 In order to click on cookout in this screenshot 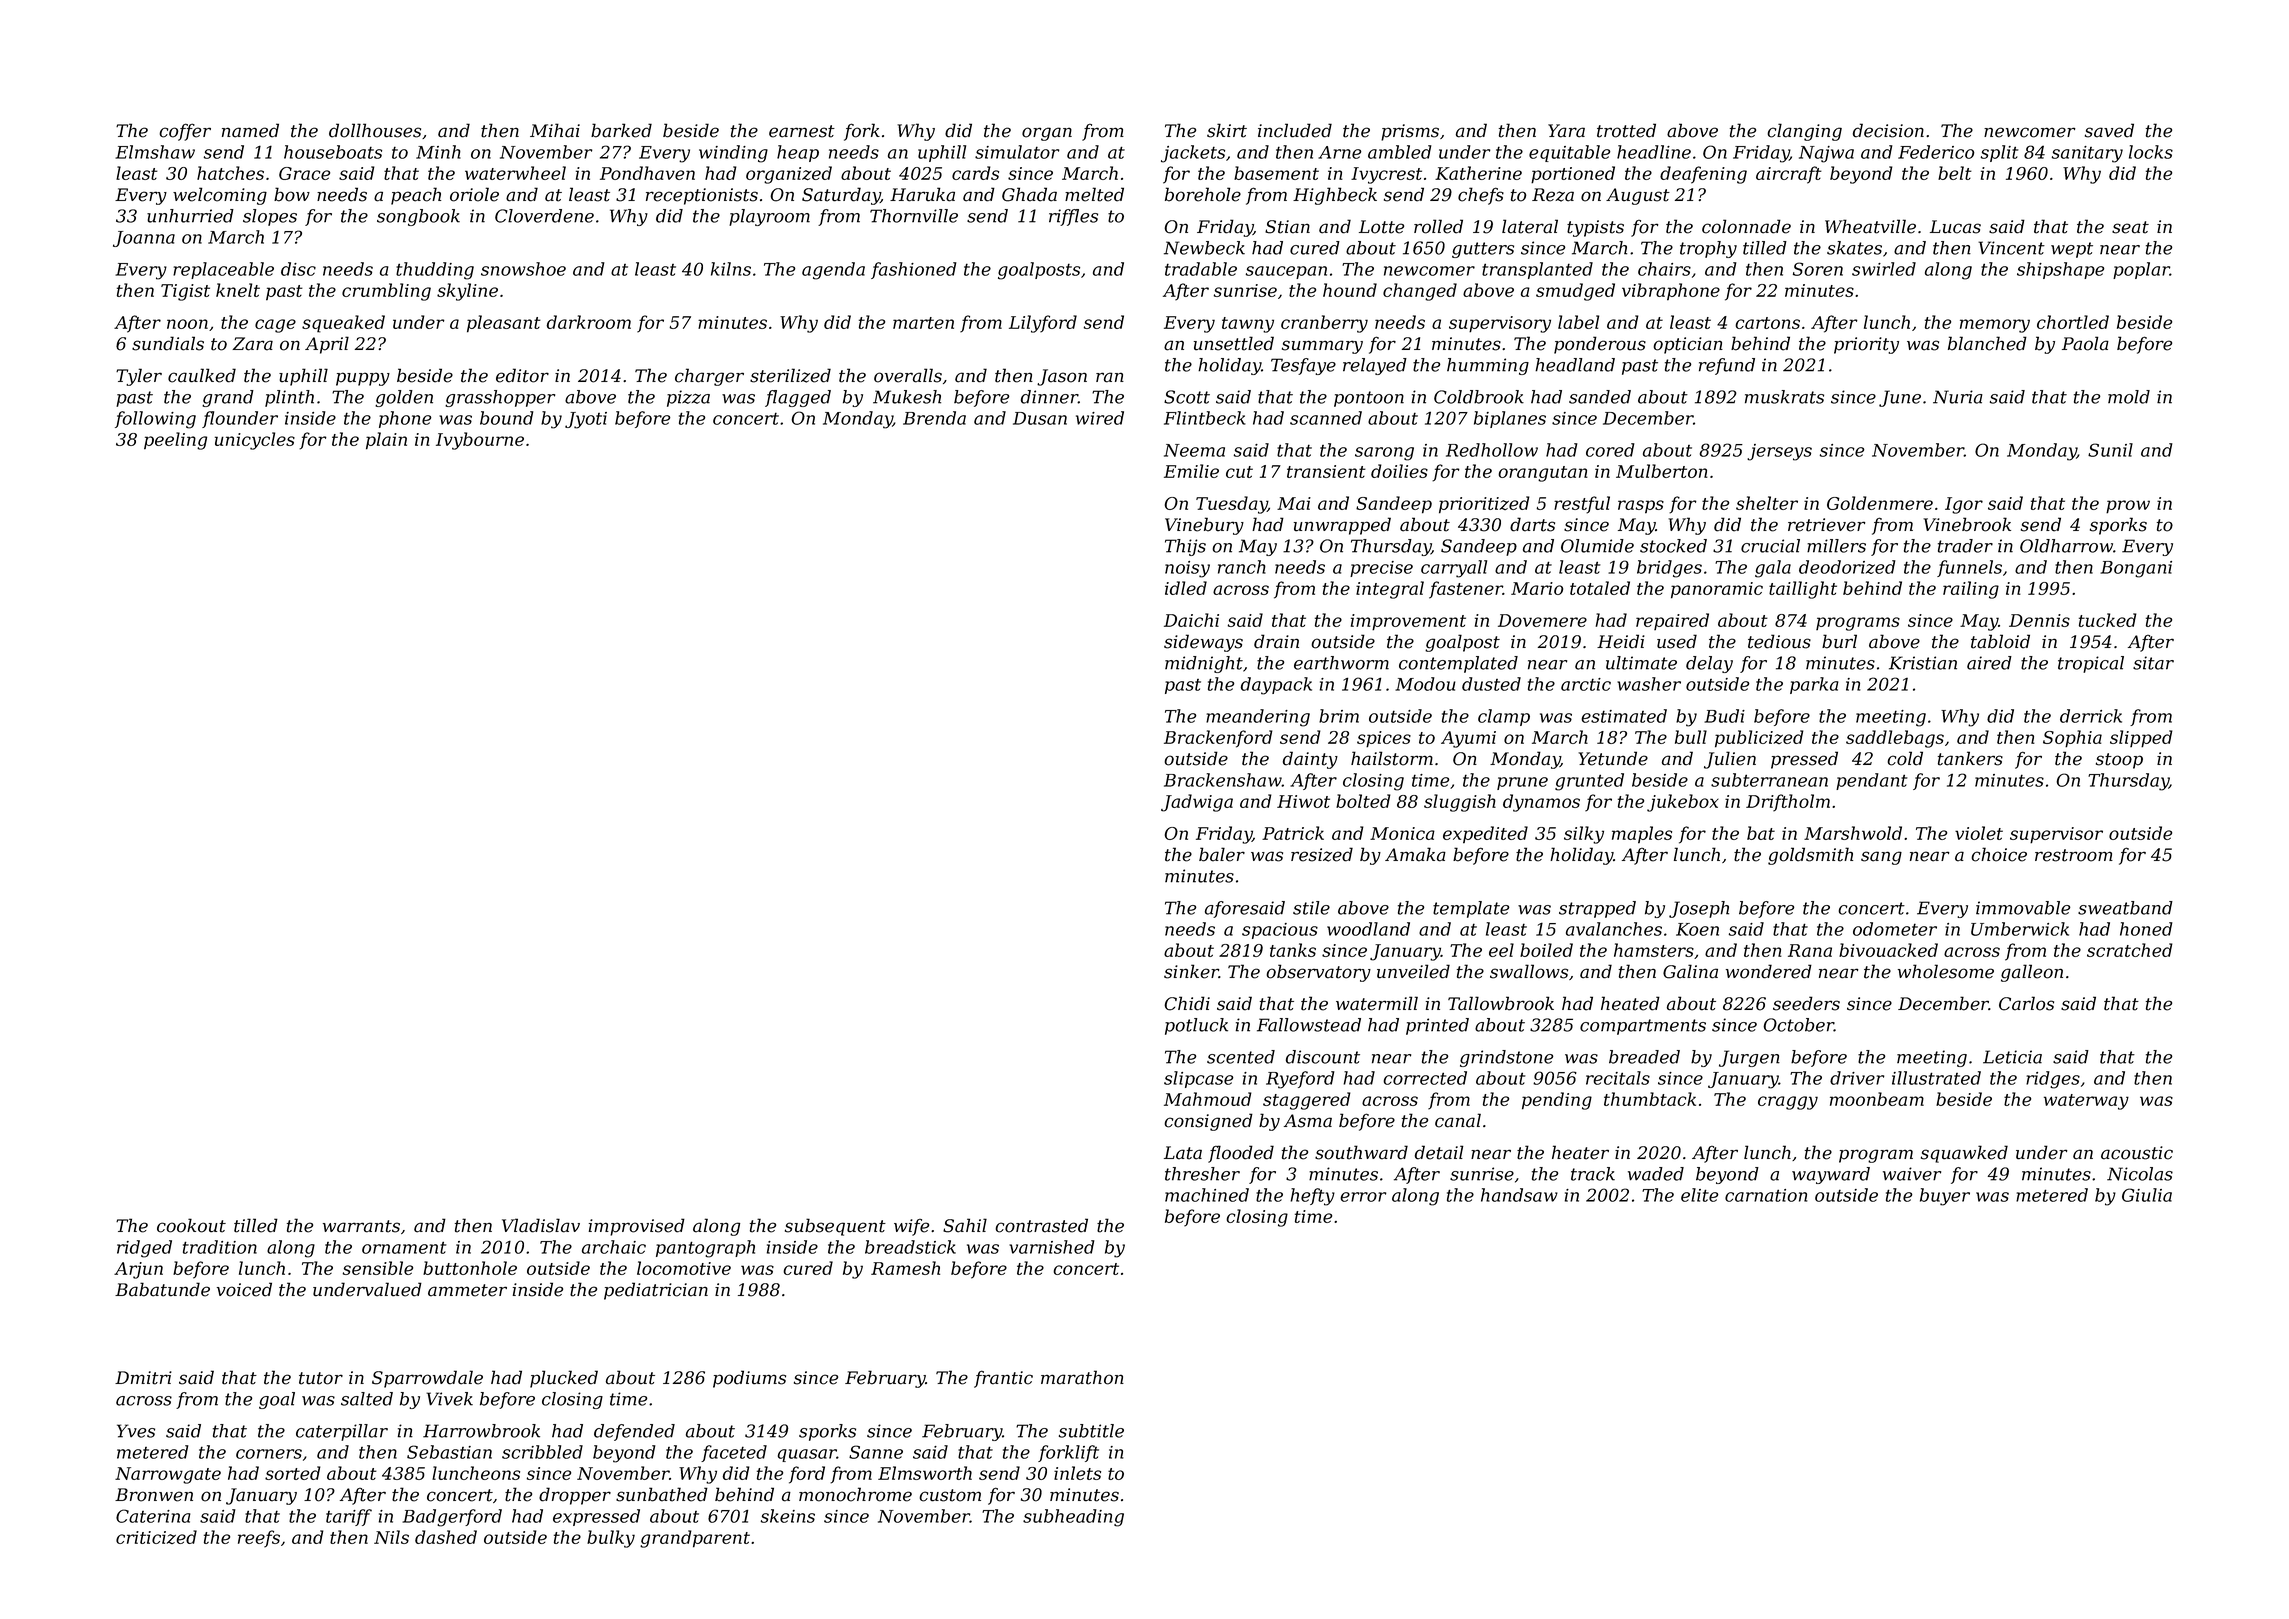, I will do `click(191, 1225)`.
